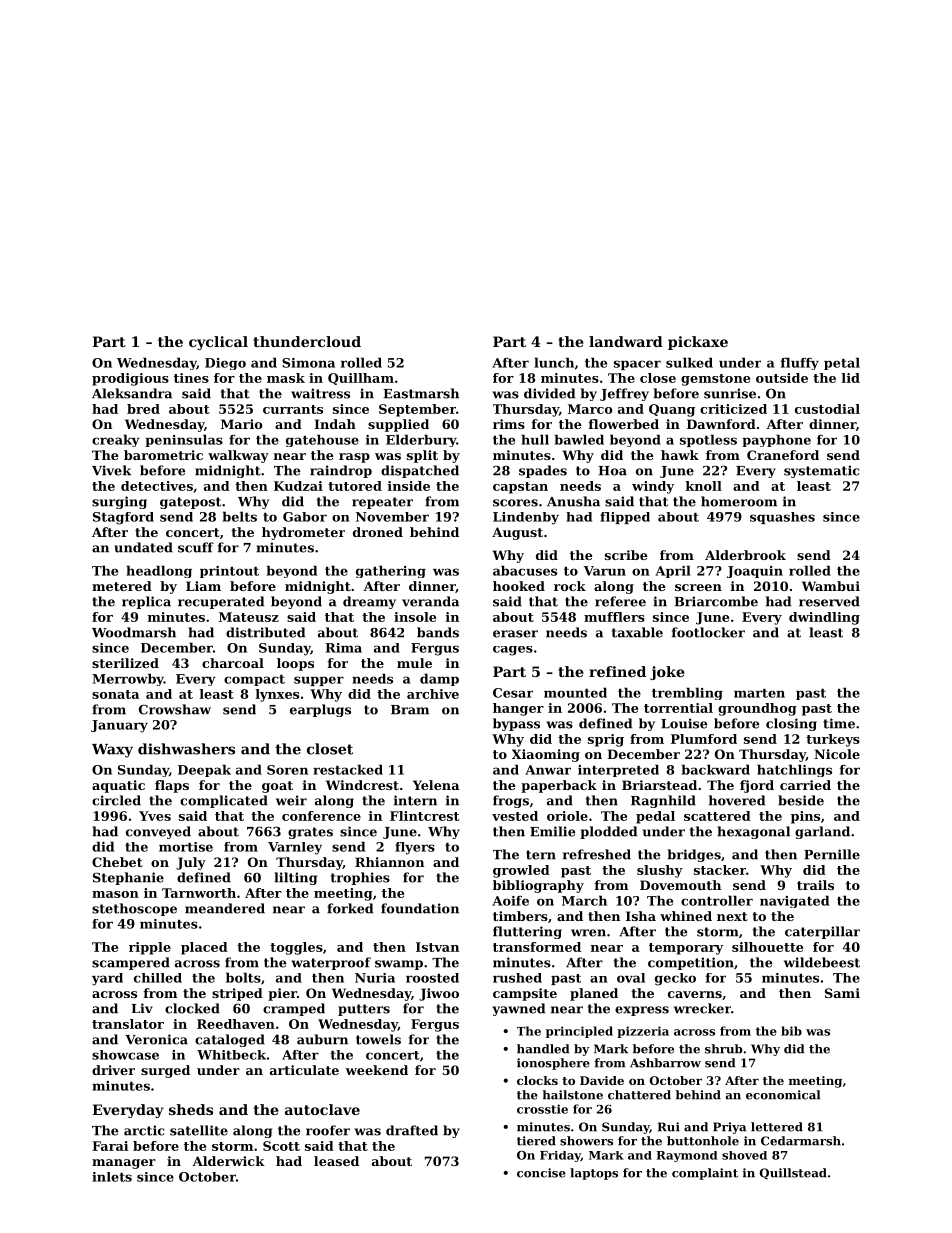  What do you see at coordinates (122, 586) in the document?
I see `metered` at bounding box center [122, 586].
